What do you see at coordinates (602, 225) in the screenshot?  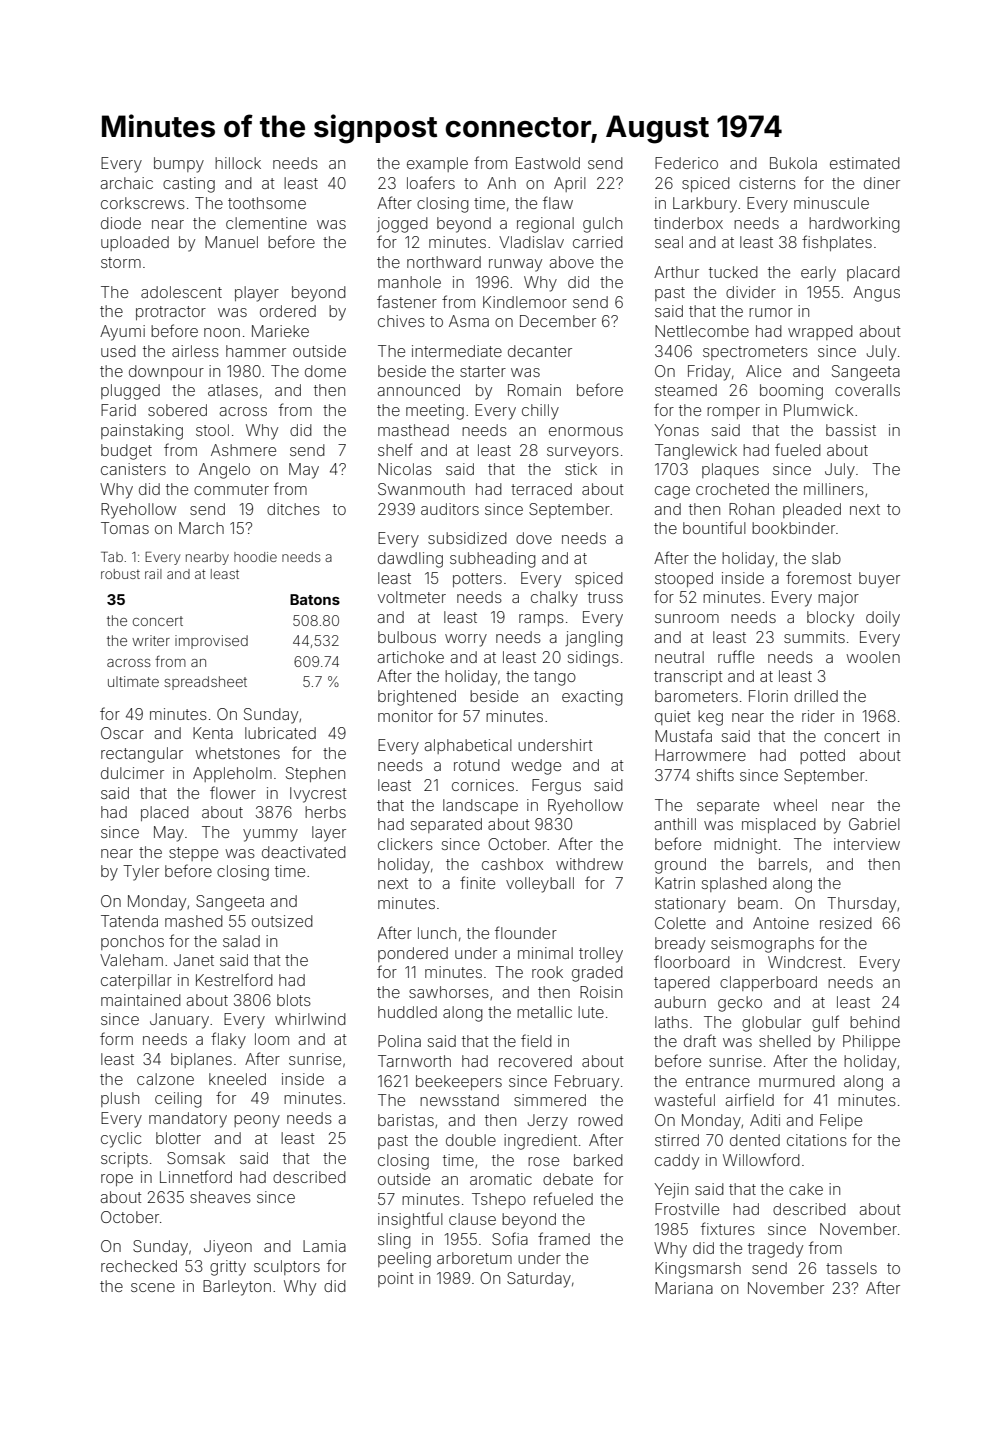 I see `gulch` at bounding box center [602, 225].
